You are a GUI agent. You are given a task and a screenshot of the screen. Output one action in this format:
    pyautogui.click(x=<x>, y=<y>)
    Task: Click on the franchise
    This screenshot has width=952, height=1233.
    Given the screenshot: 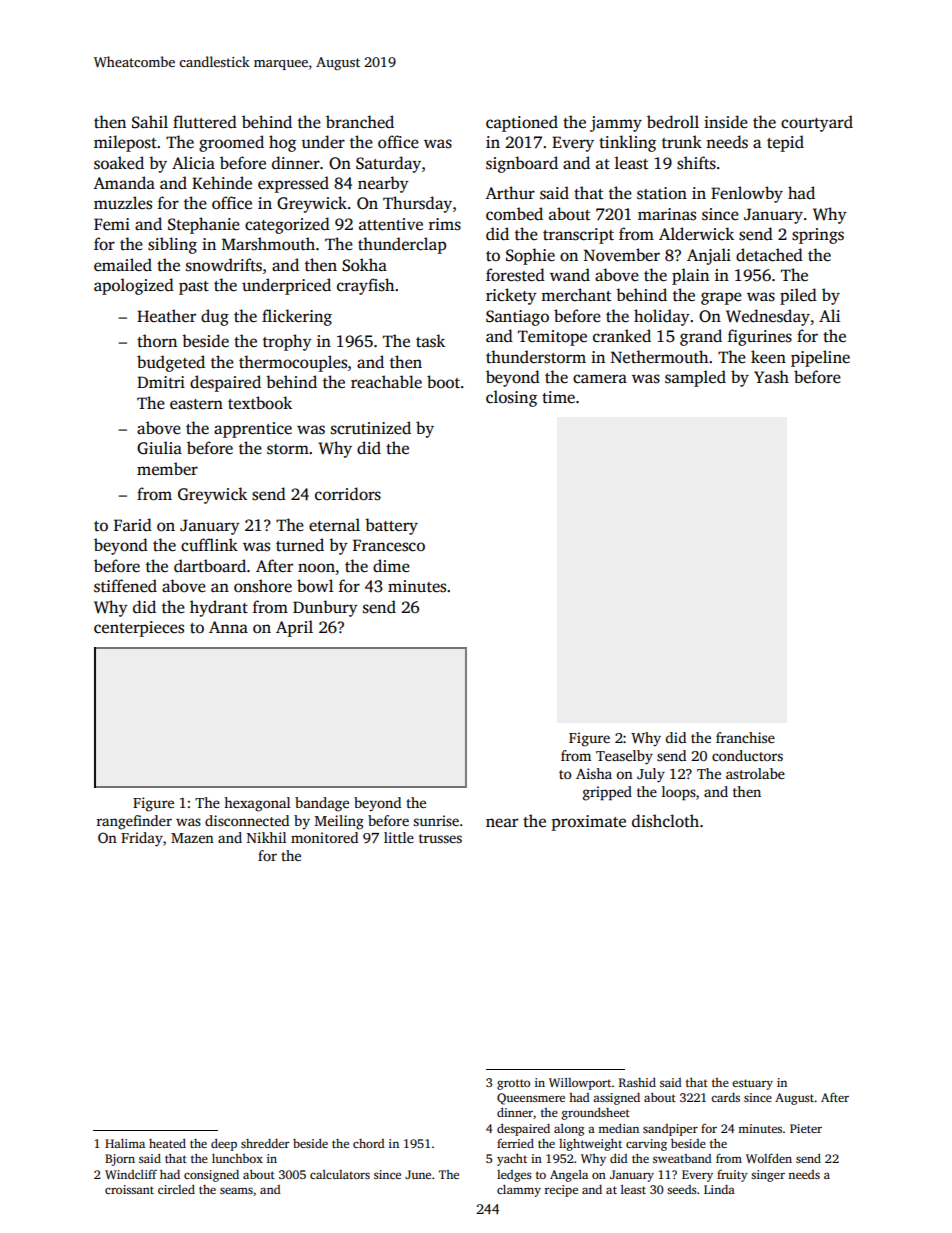 What is the action you would take?
    pyautogui.click(x=745, y=737)
